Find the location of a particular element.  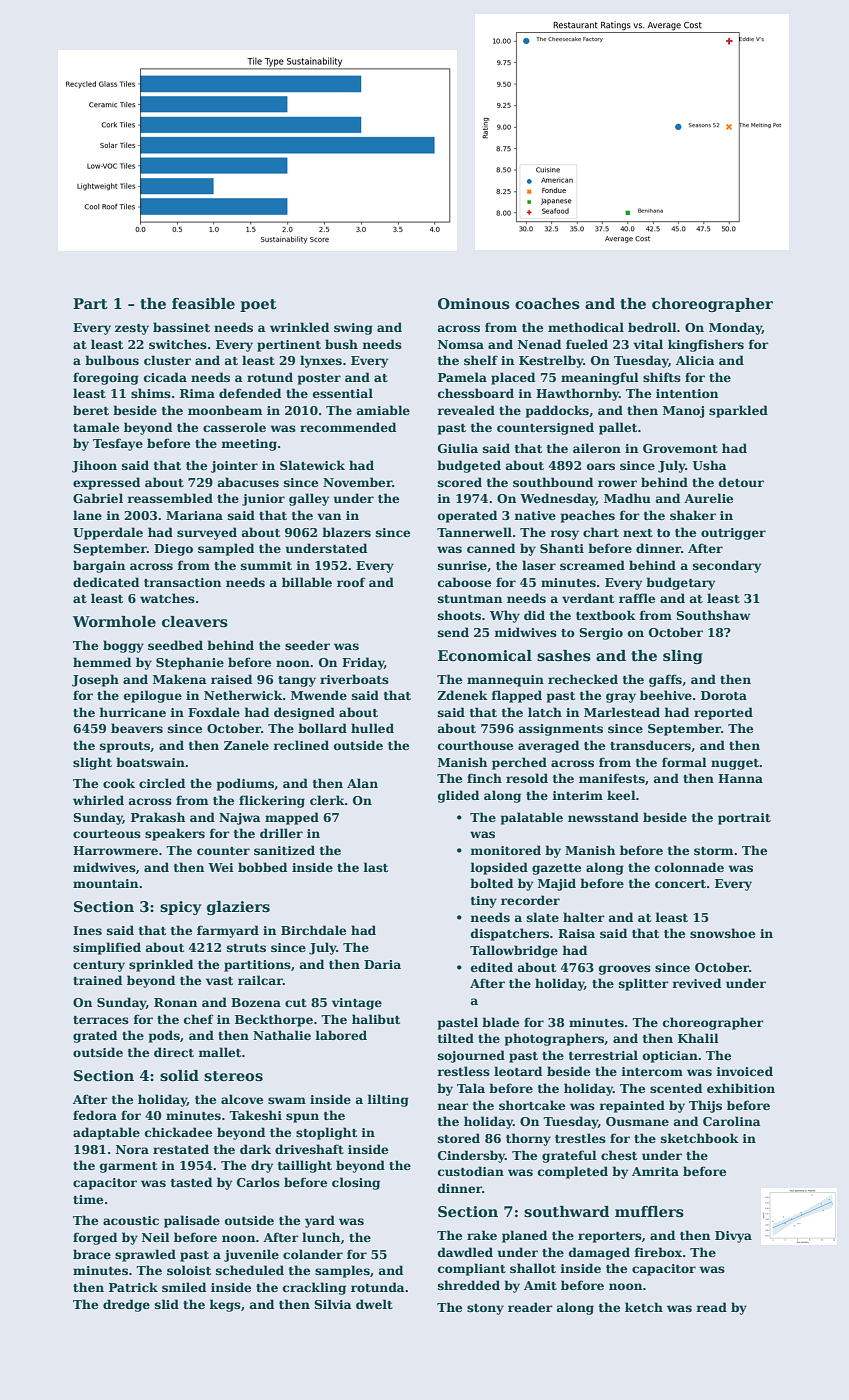

stony is located at coordinates (485, 1309).
